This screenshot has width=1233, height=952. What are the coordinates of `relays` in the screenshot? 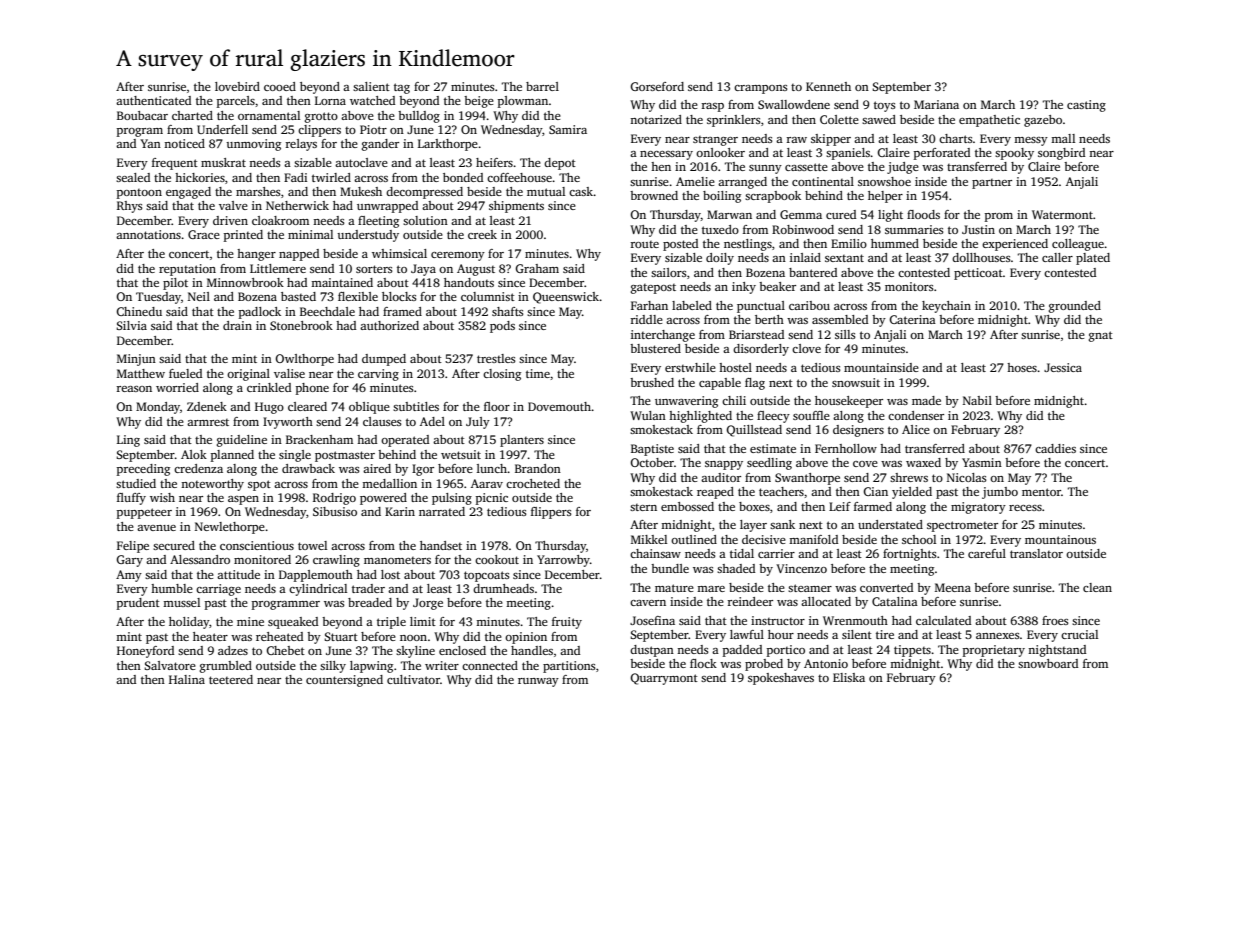 It's located at (301, 145).
